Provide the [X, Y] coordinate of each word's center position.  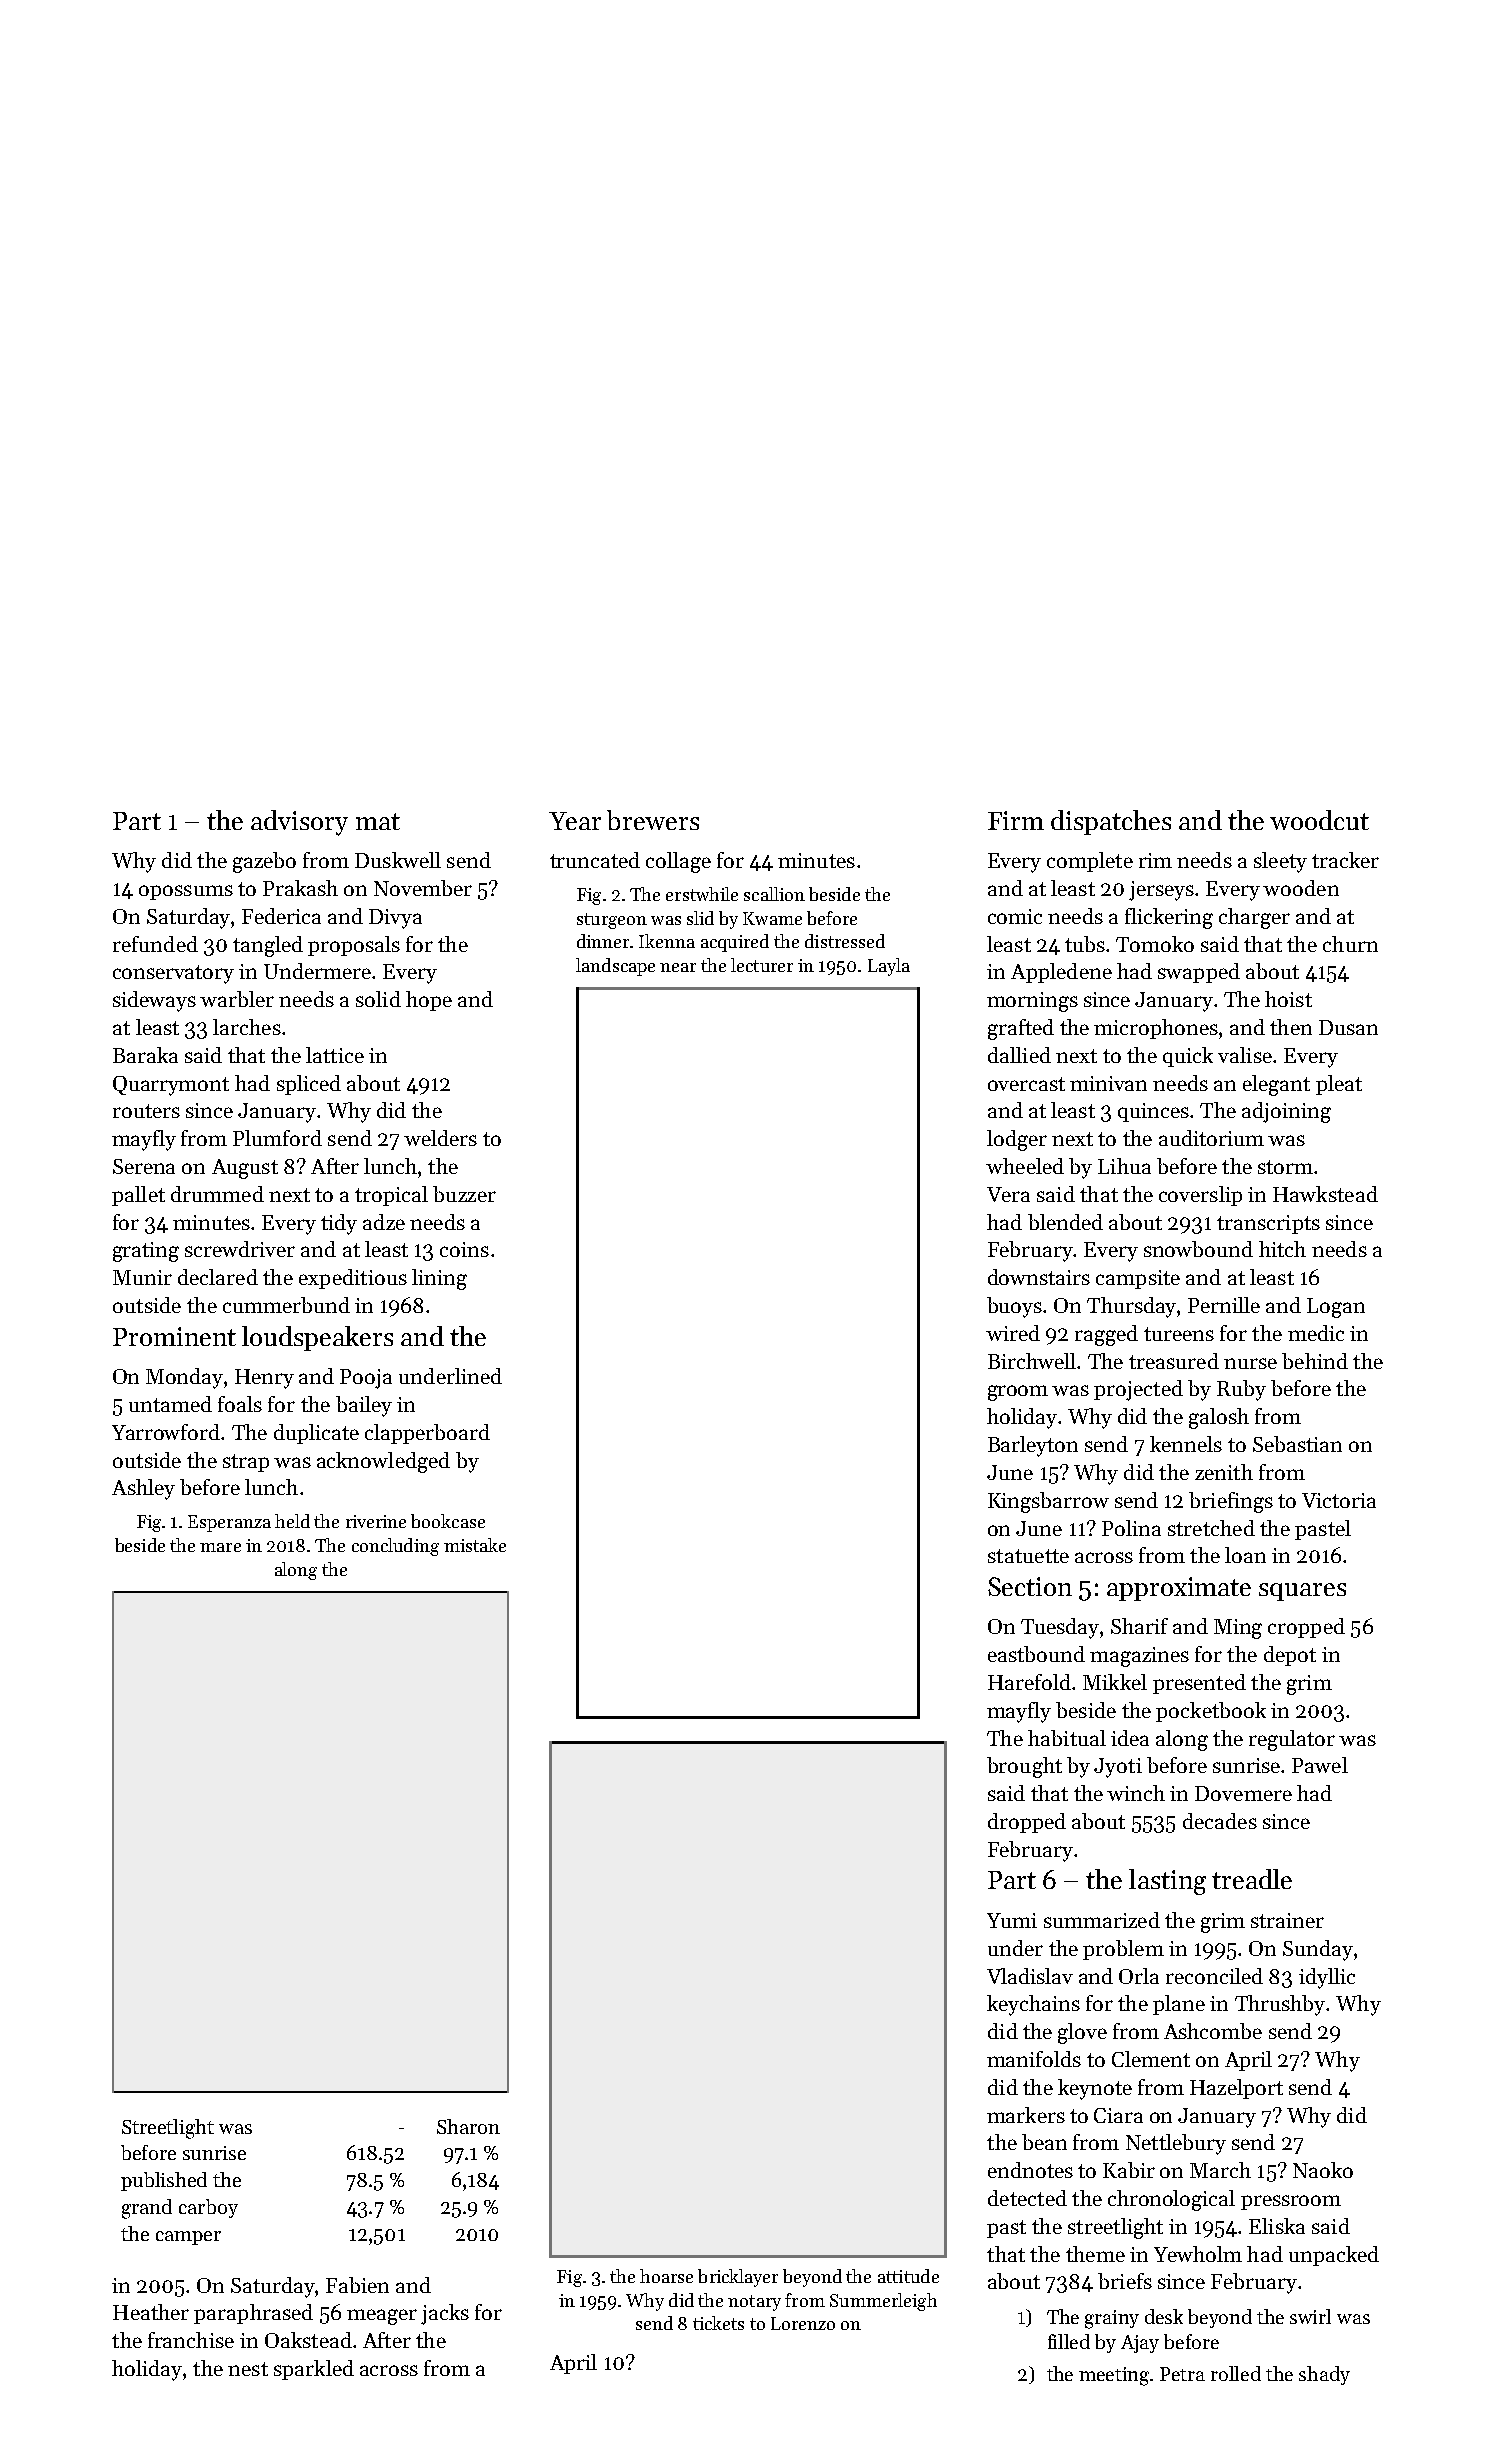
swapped [1199, 973]
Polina [1131, 1528]
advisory [299, 823]
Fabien [357, 2285]
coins [464, 1249]
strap [246, 1463]
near [678, 967]
